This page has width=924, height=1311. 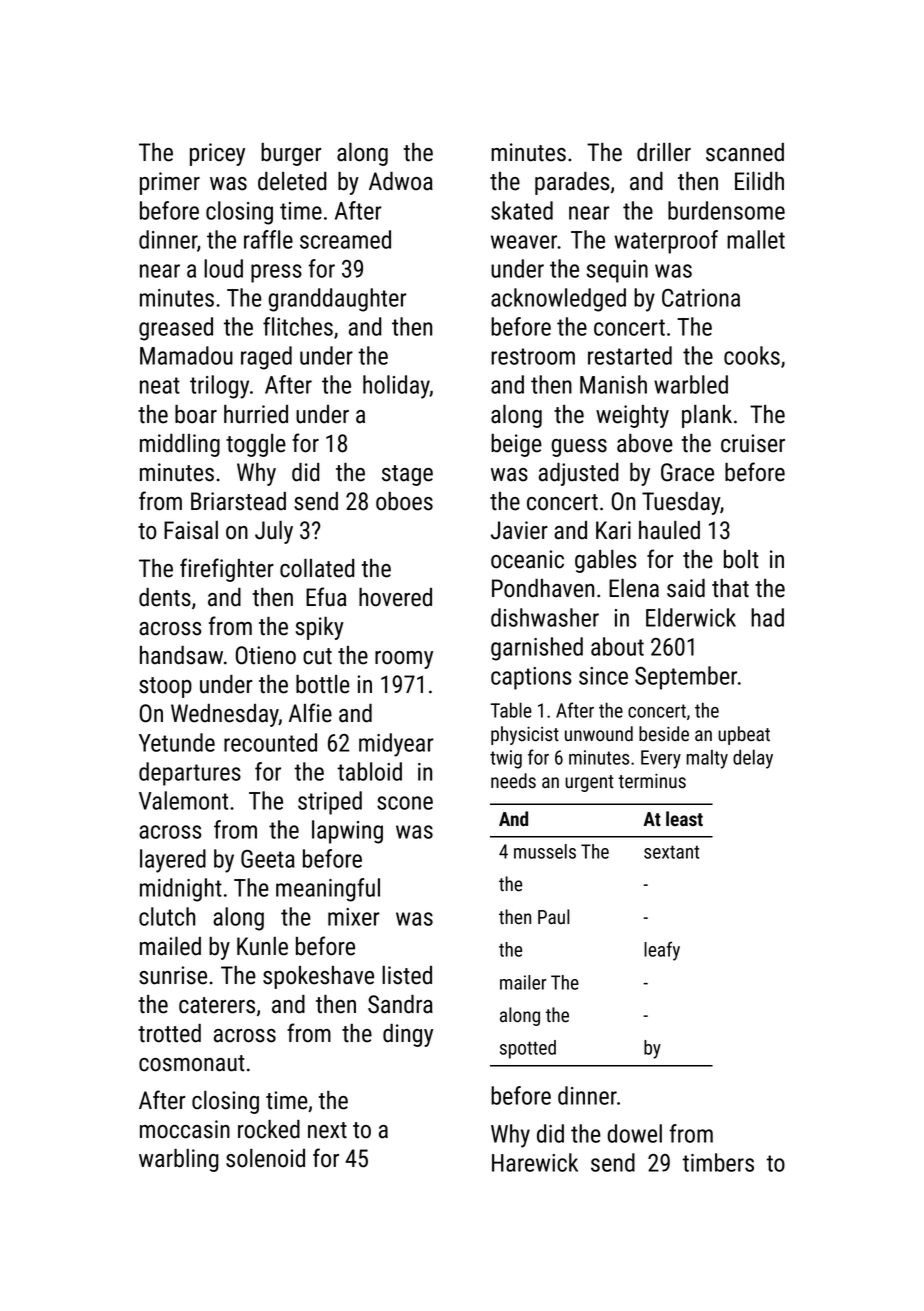 What do you see at coordinates (506, 759) in the page?
I see `twig` at bounding box center [506, 759].
